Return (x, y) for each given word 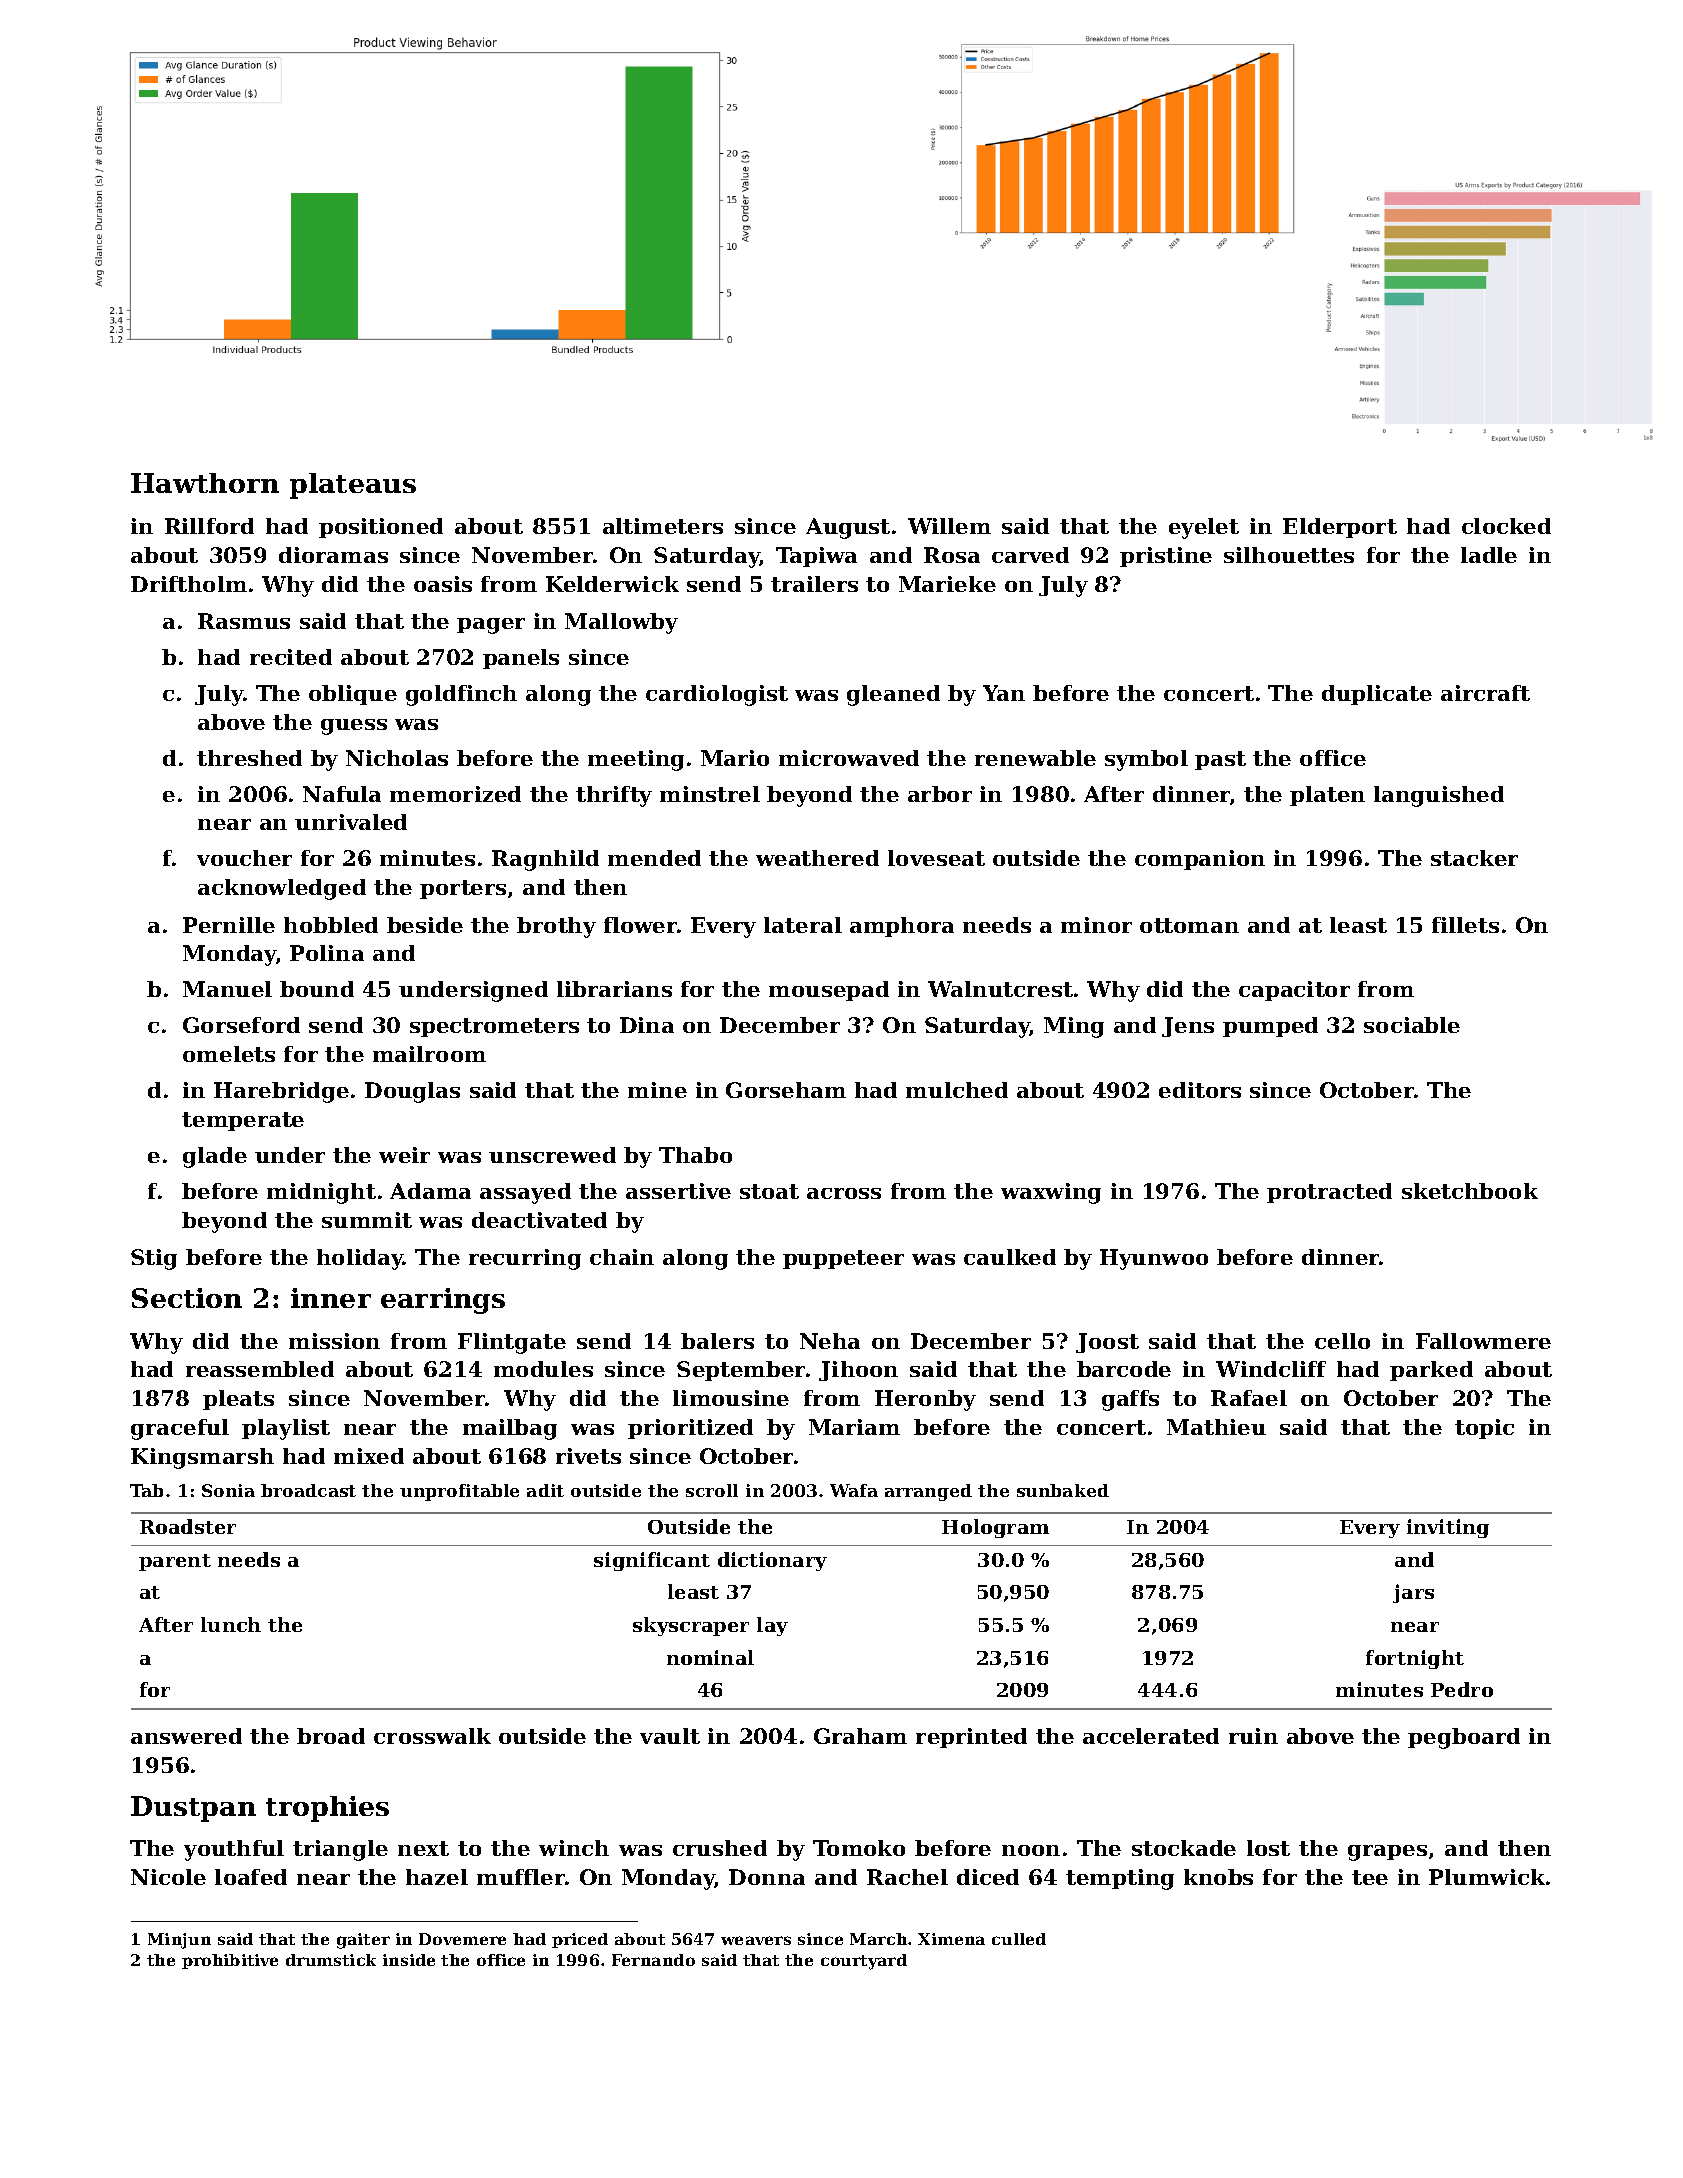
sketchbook (1470, 1191)
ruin (1253, 1736)
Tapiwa (816, 557)
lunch (231, 1624)
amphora (902, 927)
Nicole (168, 1877)
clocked (1506, 526)
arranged (928, 1492)
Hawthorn (205, 483)
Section (187, 1298)
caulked (1010, 1257)
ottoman (1189, 925)
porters (463, 889)
